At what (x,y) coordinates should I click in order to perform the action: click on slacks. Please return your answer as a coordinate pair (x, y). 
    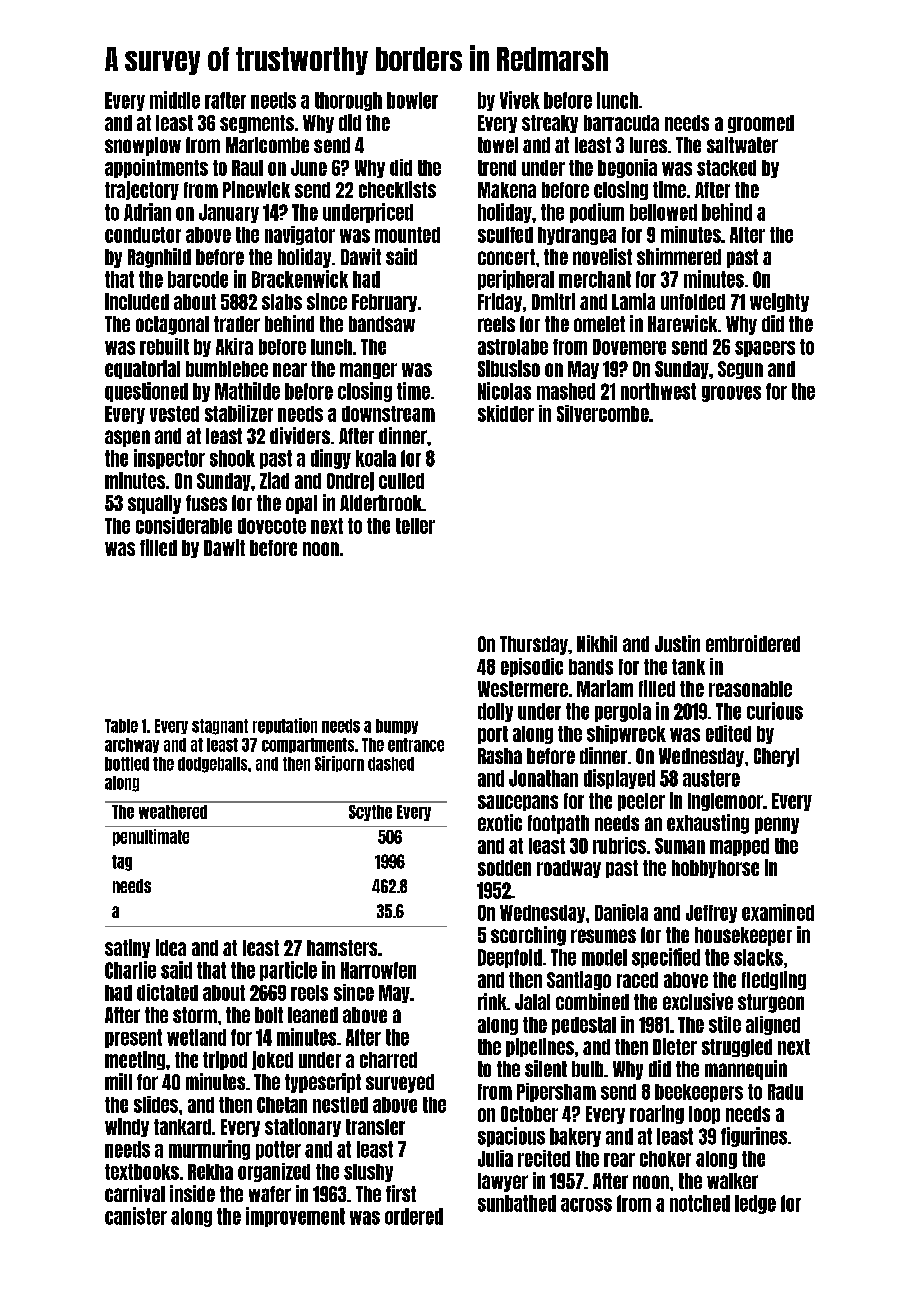
    Looking at the image, I should click on (758, 957).
